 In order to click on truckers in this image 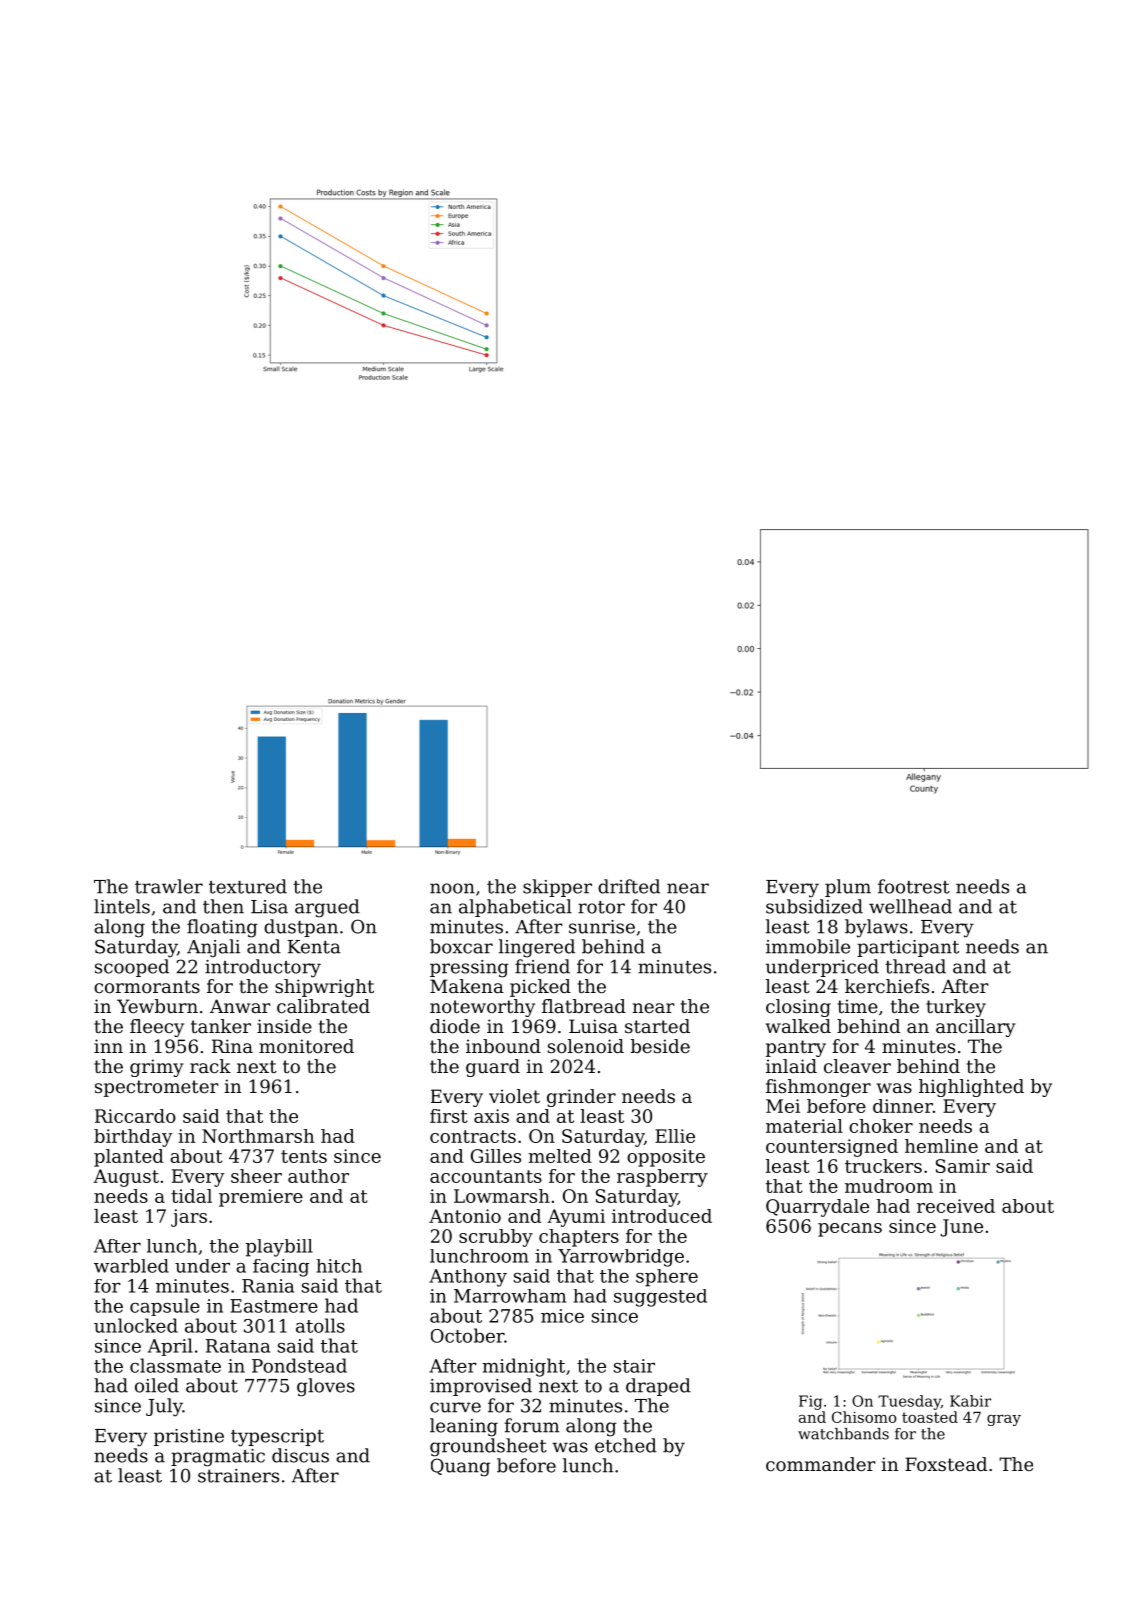, I will do `click(883, 1166)`.
